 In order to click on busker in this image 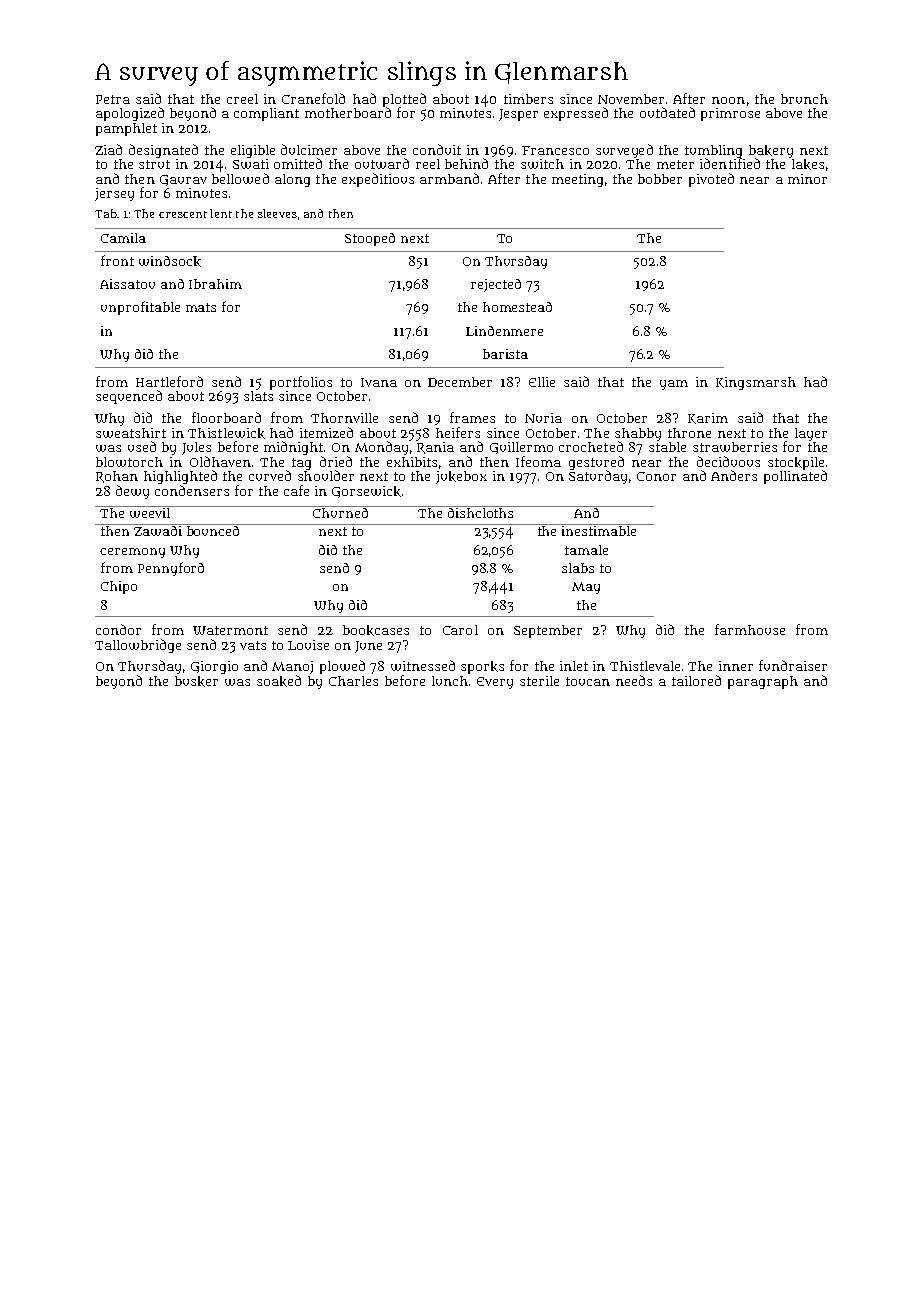, I will do `click(196, 681)`.
